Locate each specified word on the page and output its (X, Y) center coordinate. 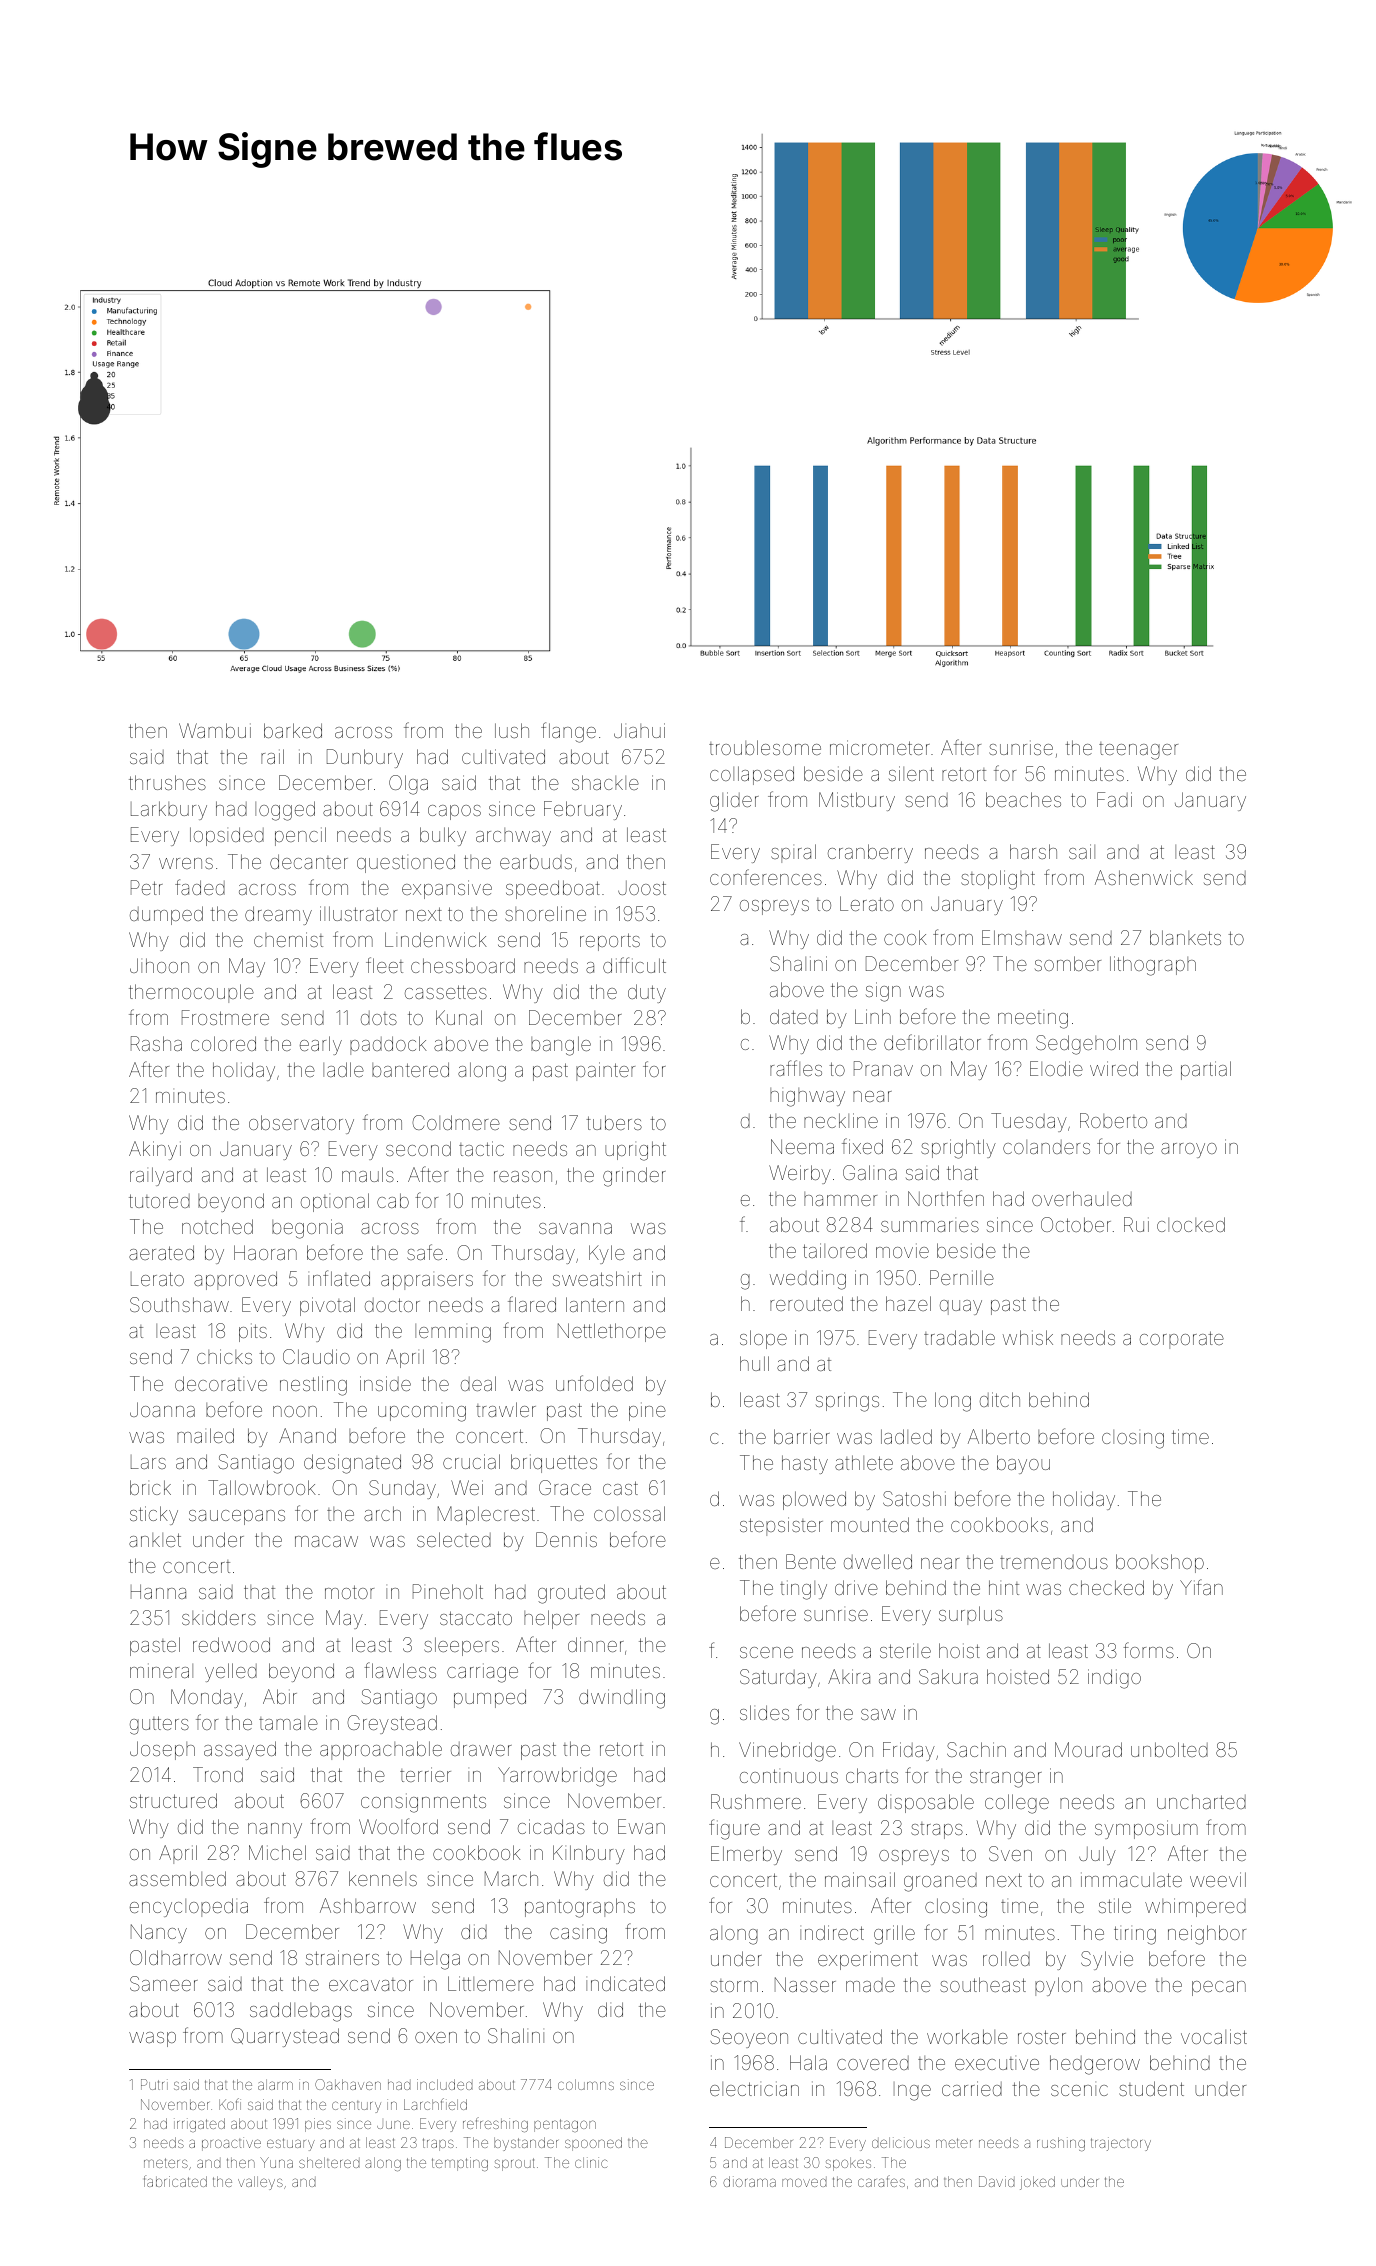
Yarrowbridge (557, 1777)
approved (235, 1280)
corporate (1182, 1340)
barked (293, 730)
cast (620, 1488)
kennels (383, 1878)
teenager (1138, 751)
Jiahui (639, 730)
